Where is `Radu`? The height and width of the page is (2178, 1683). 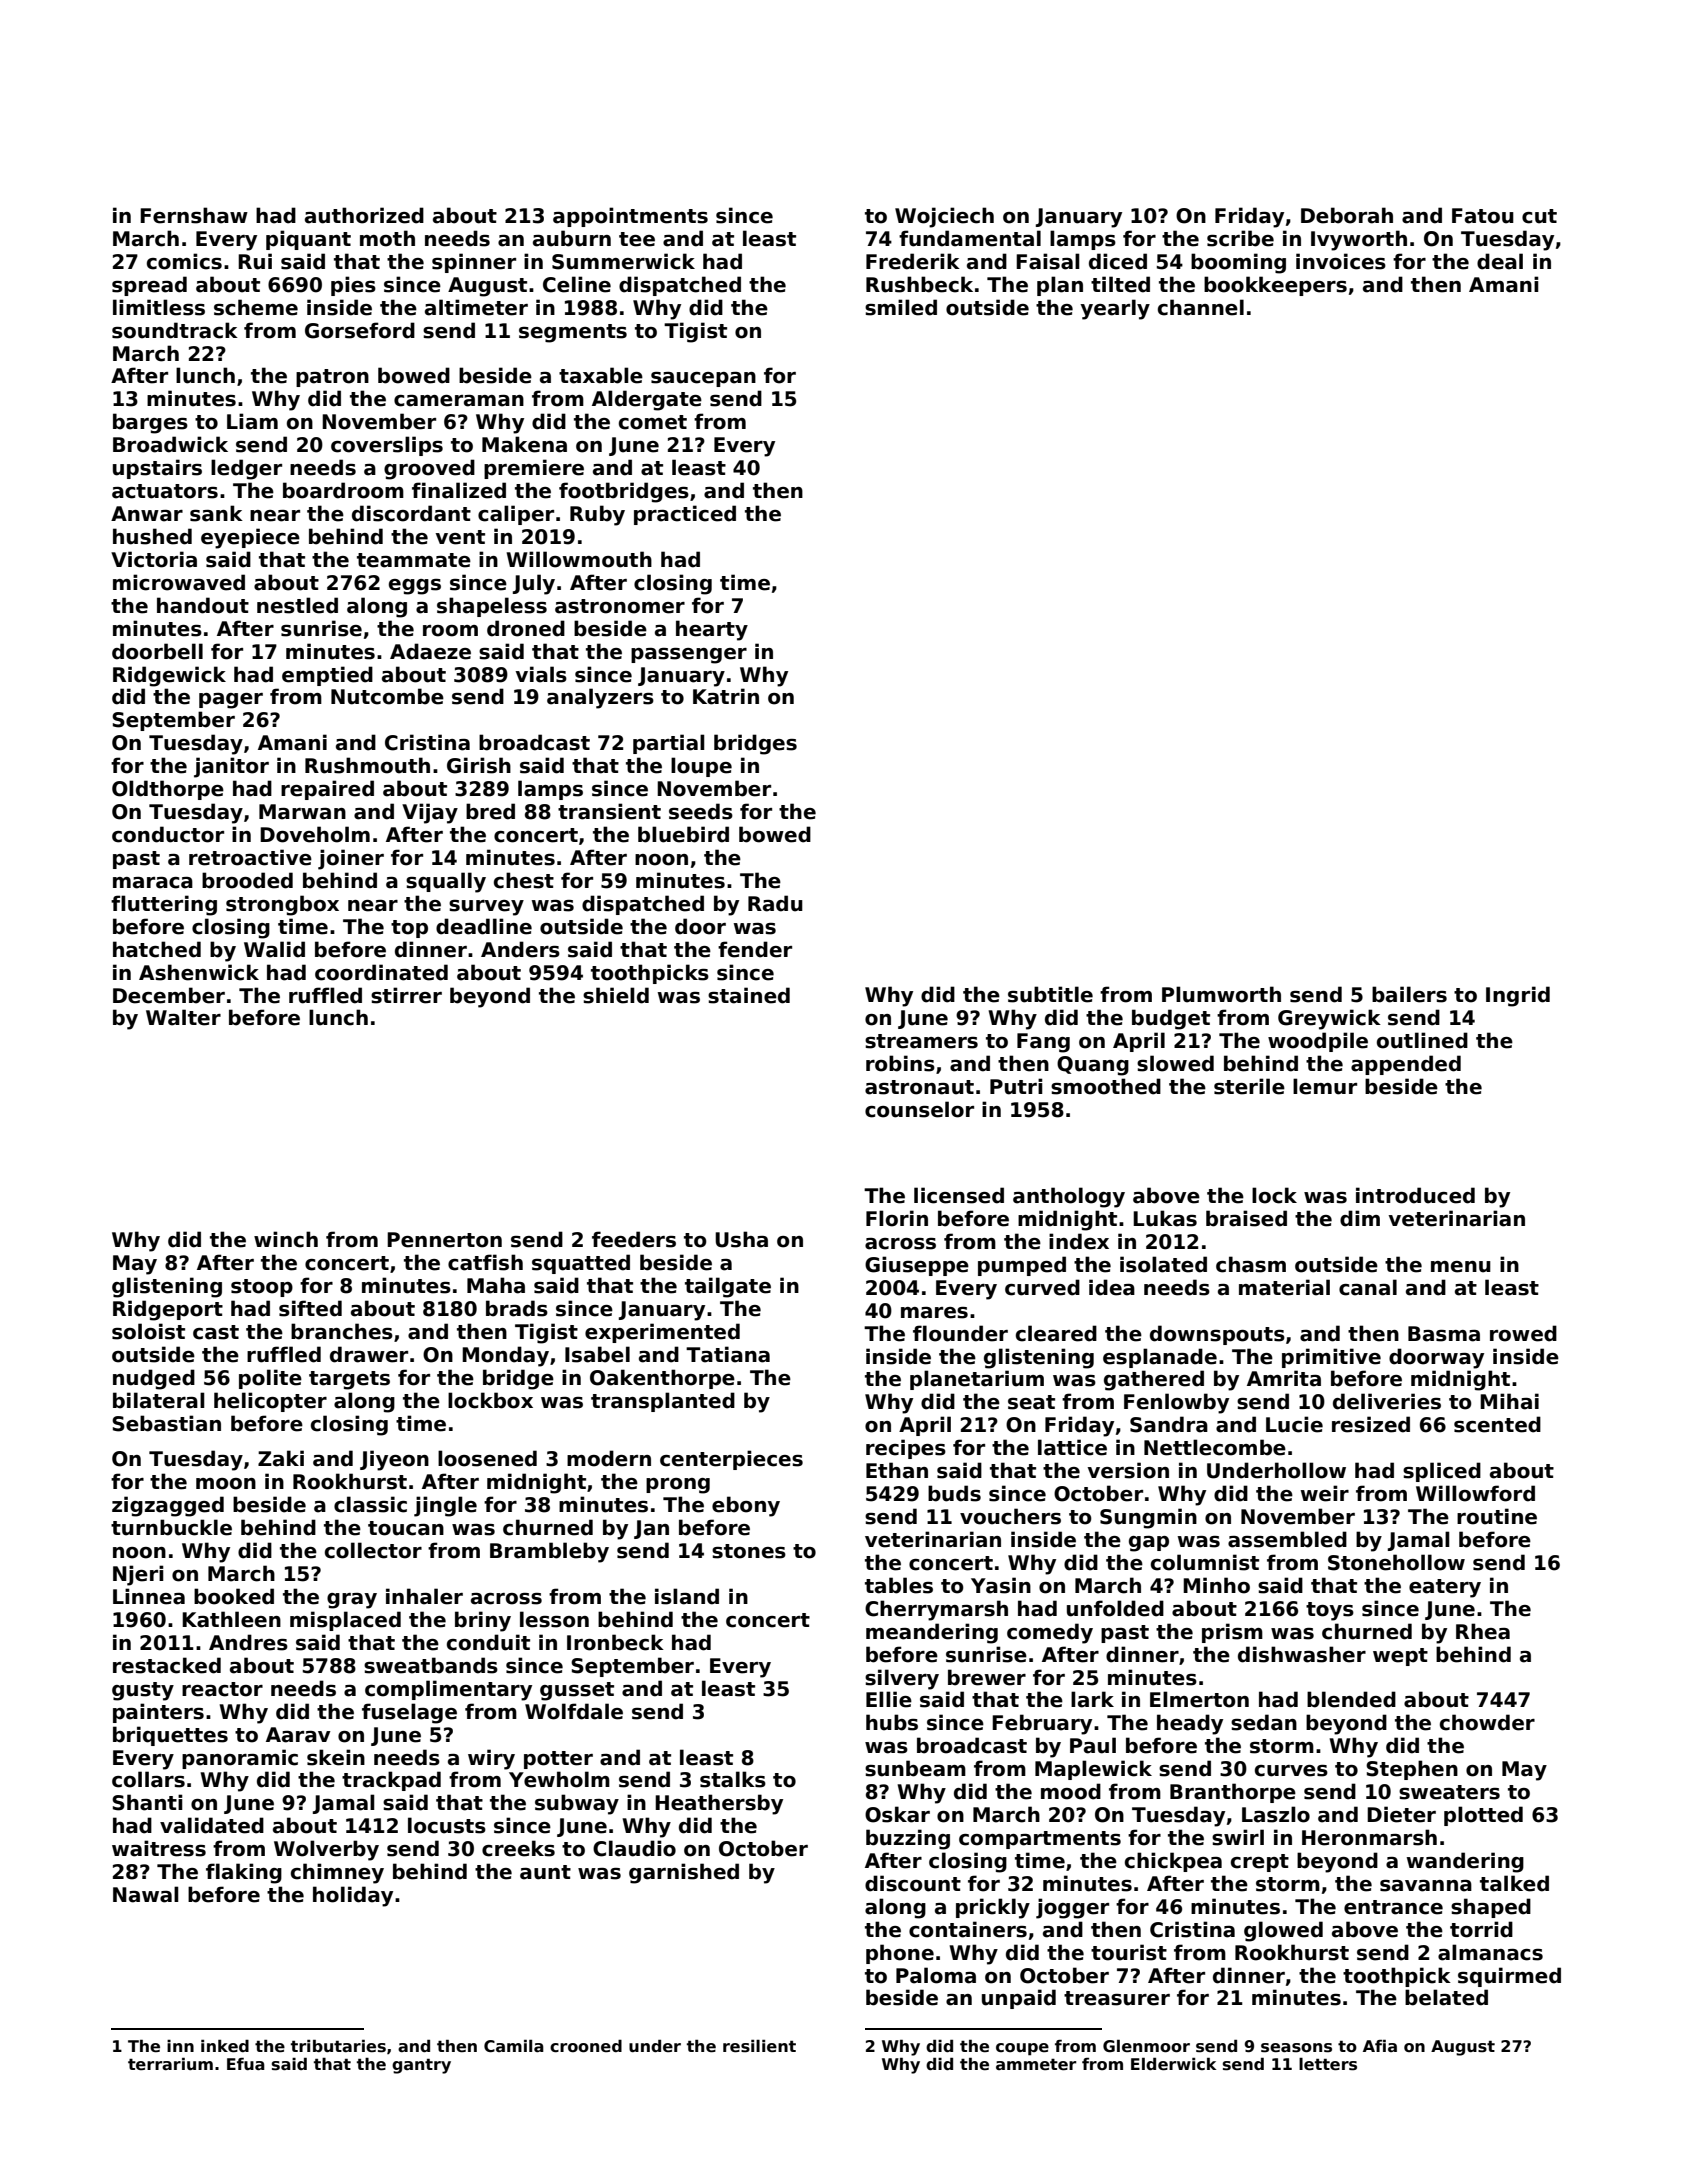
Radu is located at coordinates (775, 903).
